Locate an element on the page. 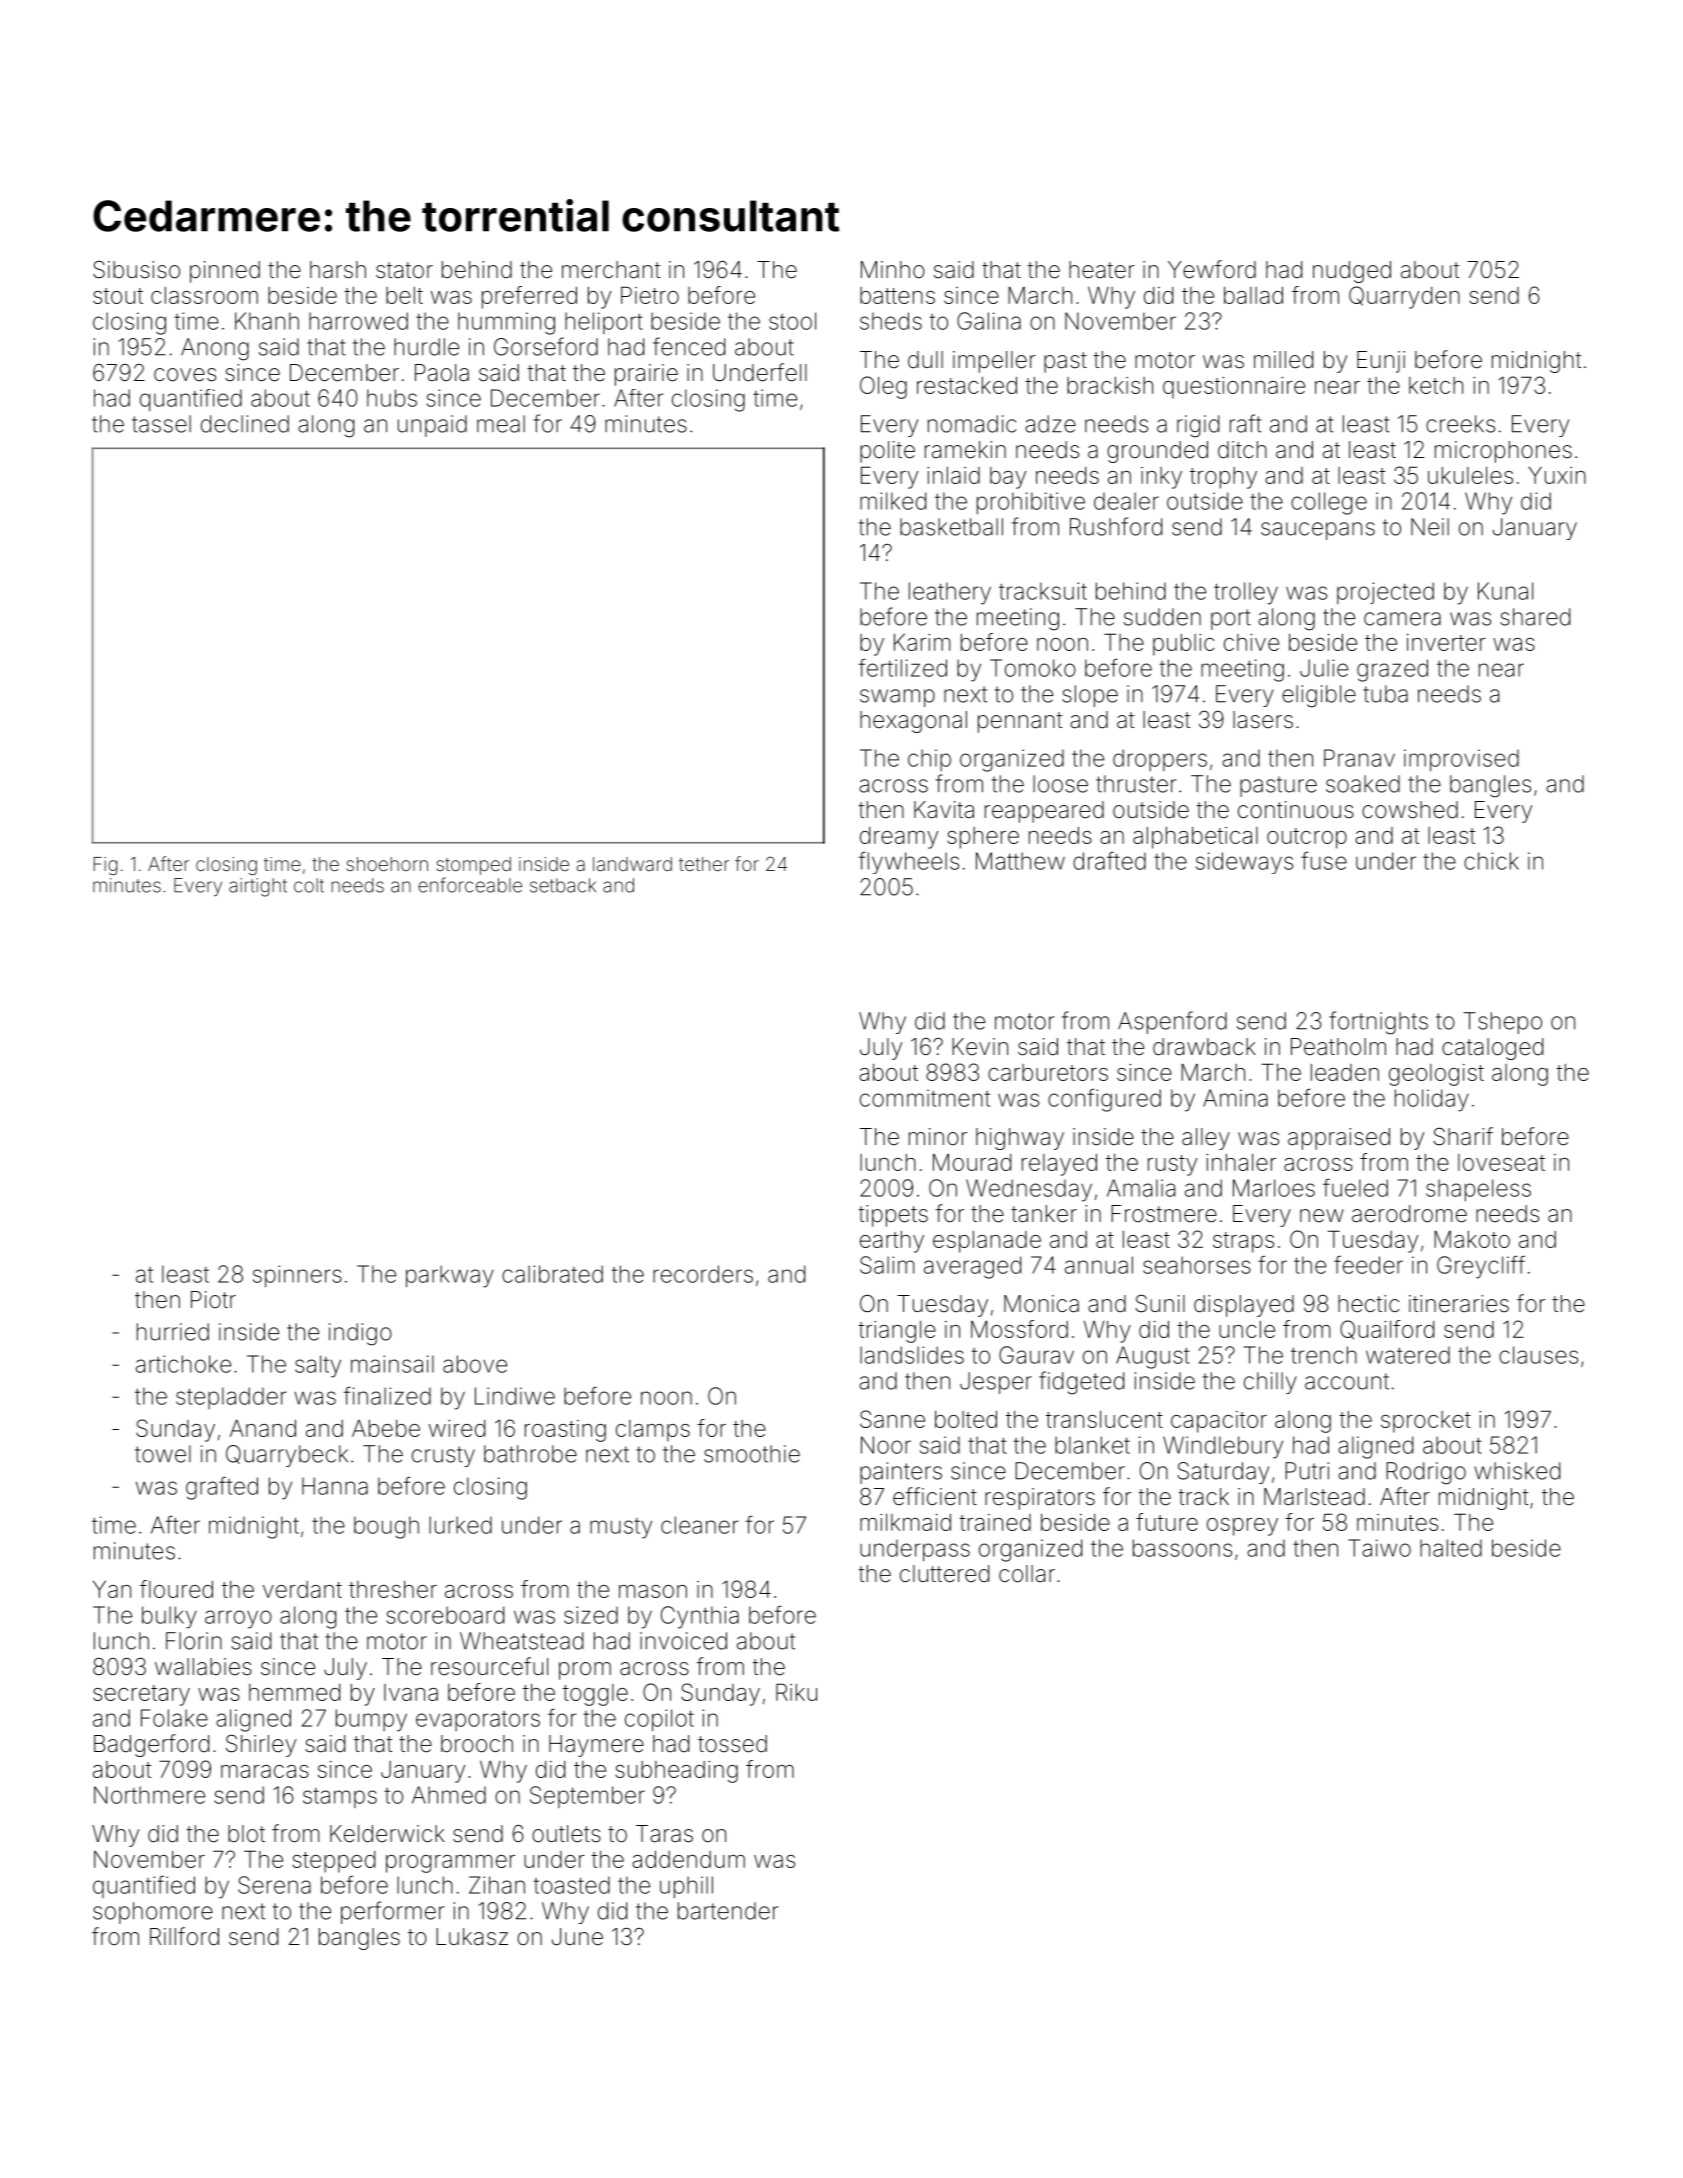  coves is located at coordinates (185, 375).
